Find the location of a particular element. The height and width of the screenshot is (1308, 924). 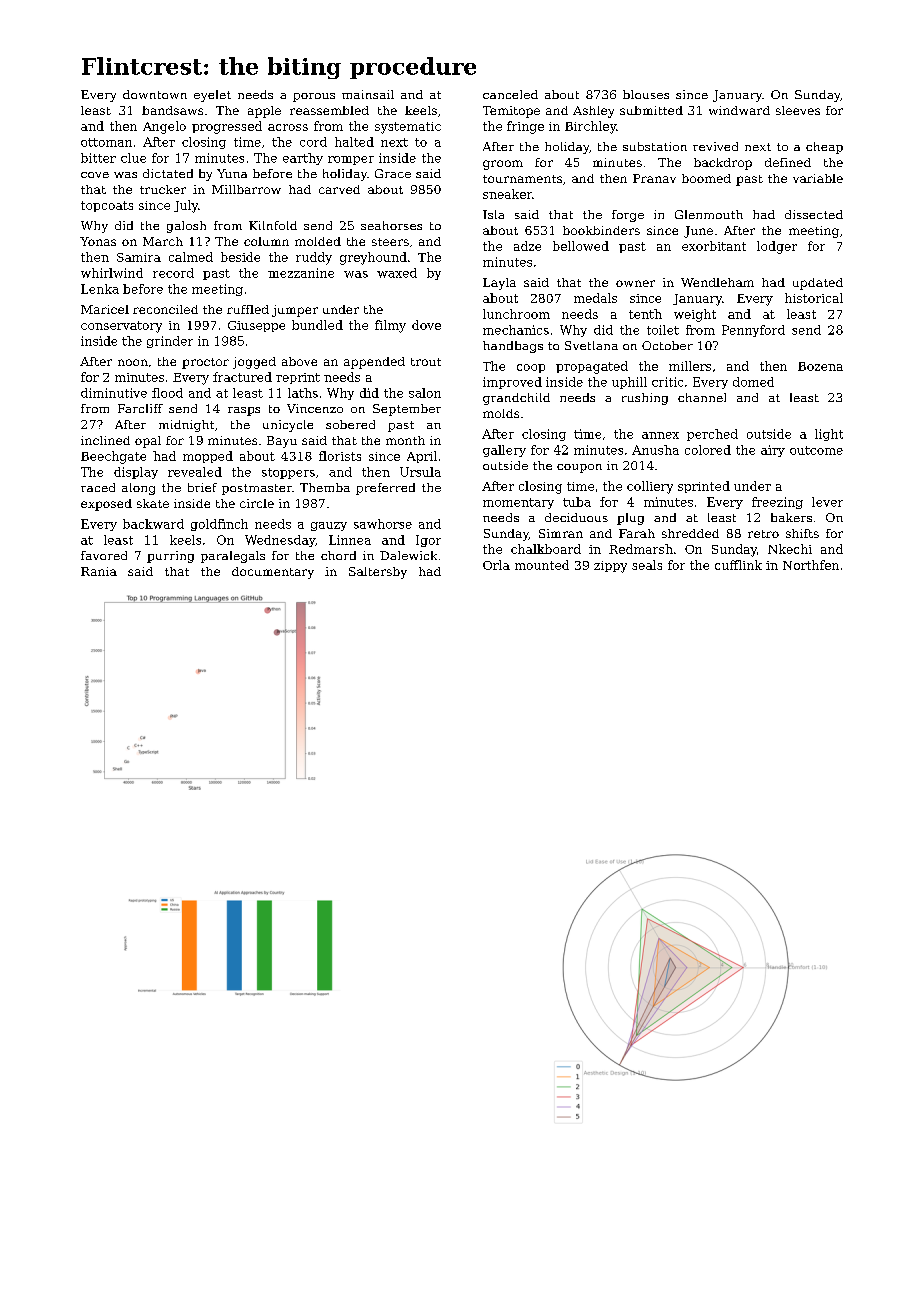

Isla is located at coordinates (493, 214).
